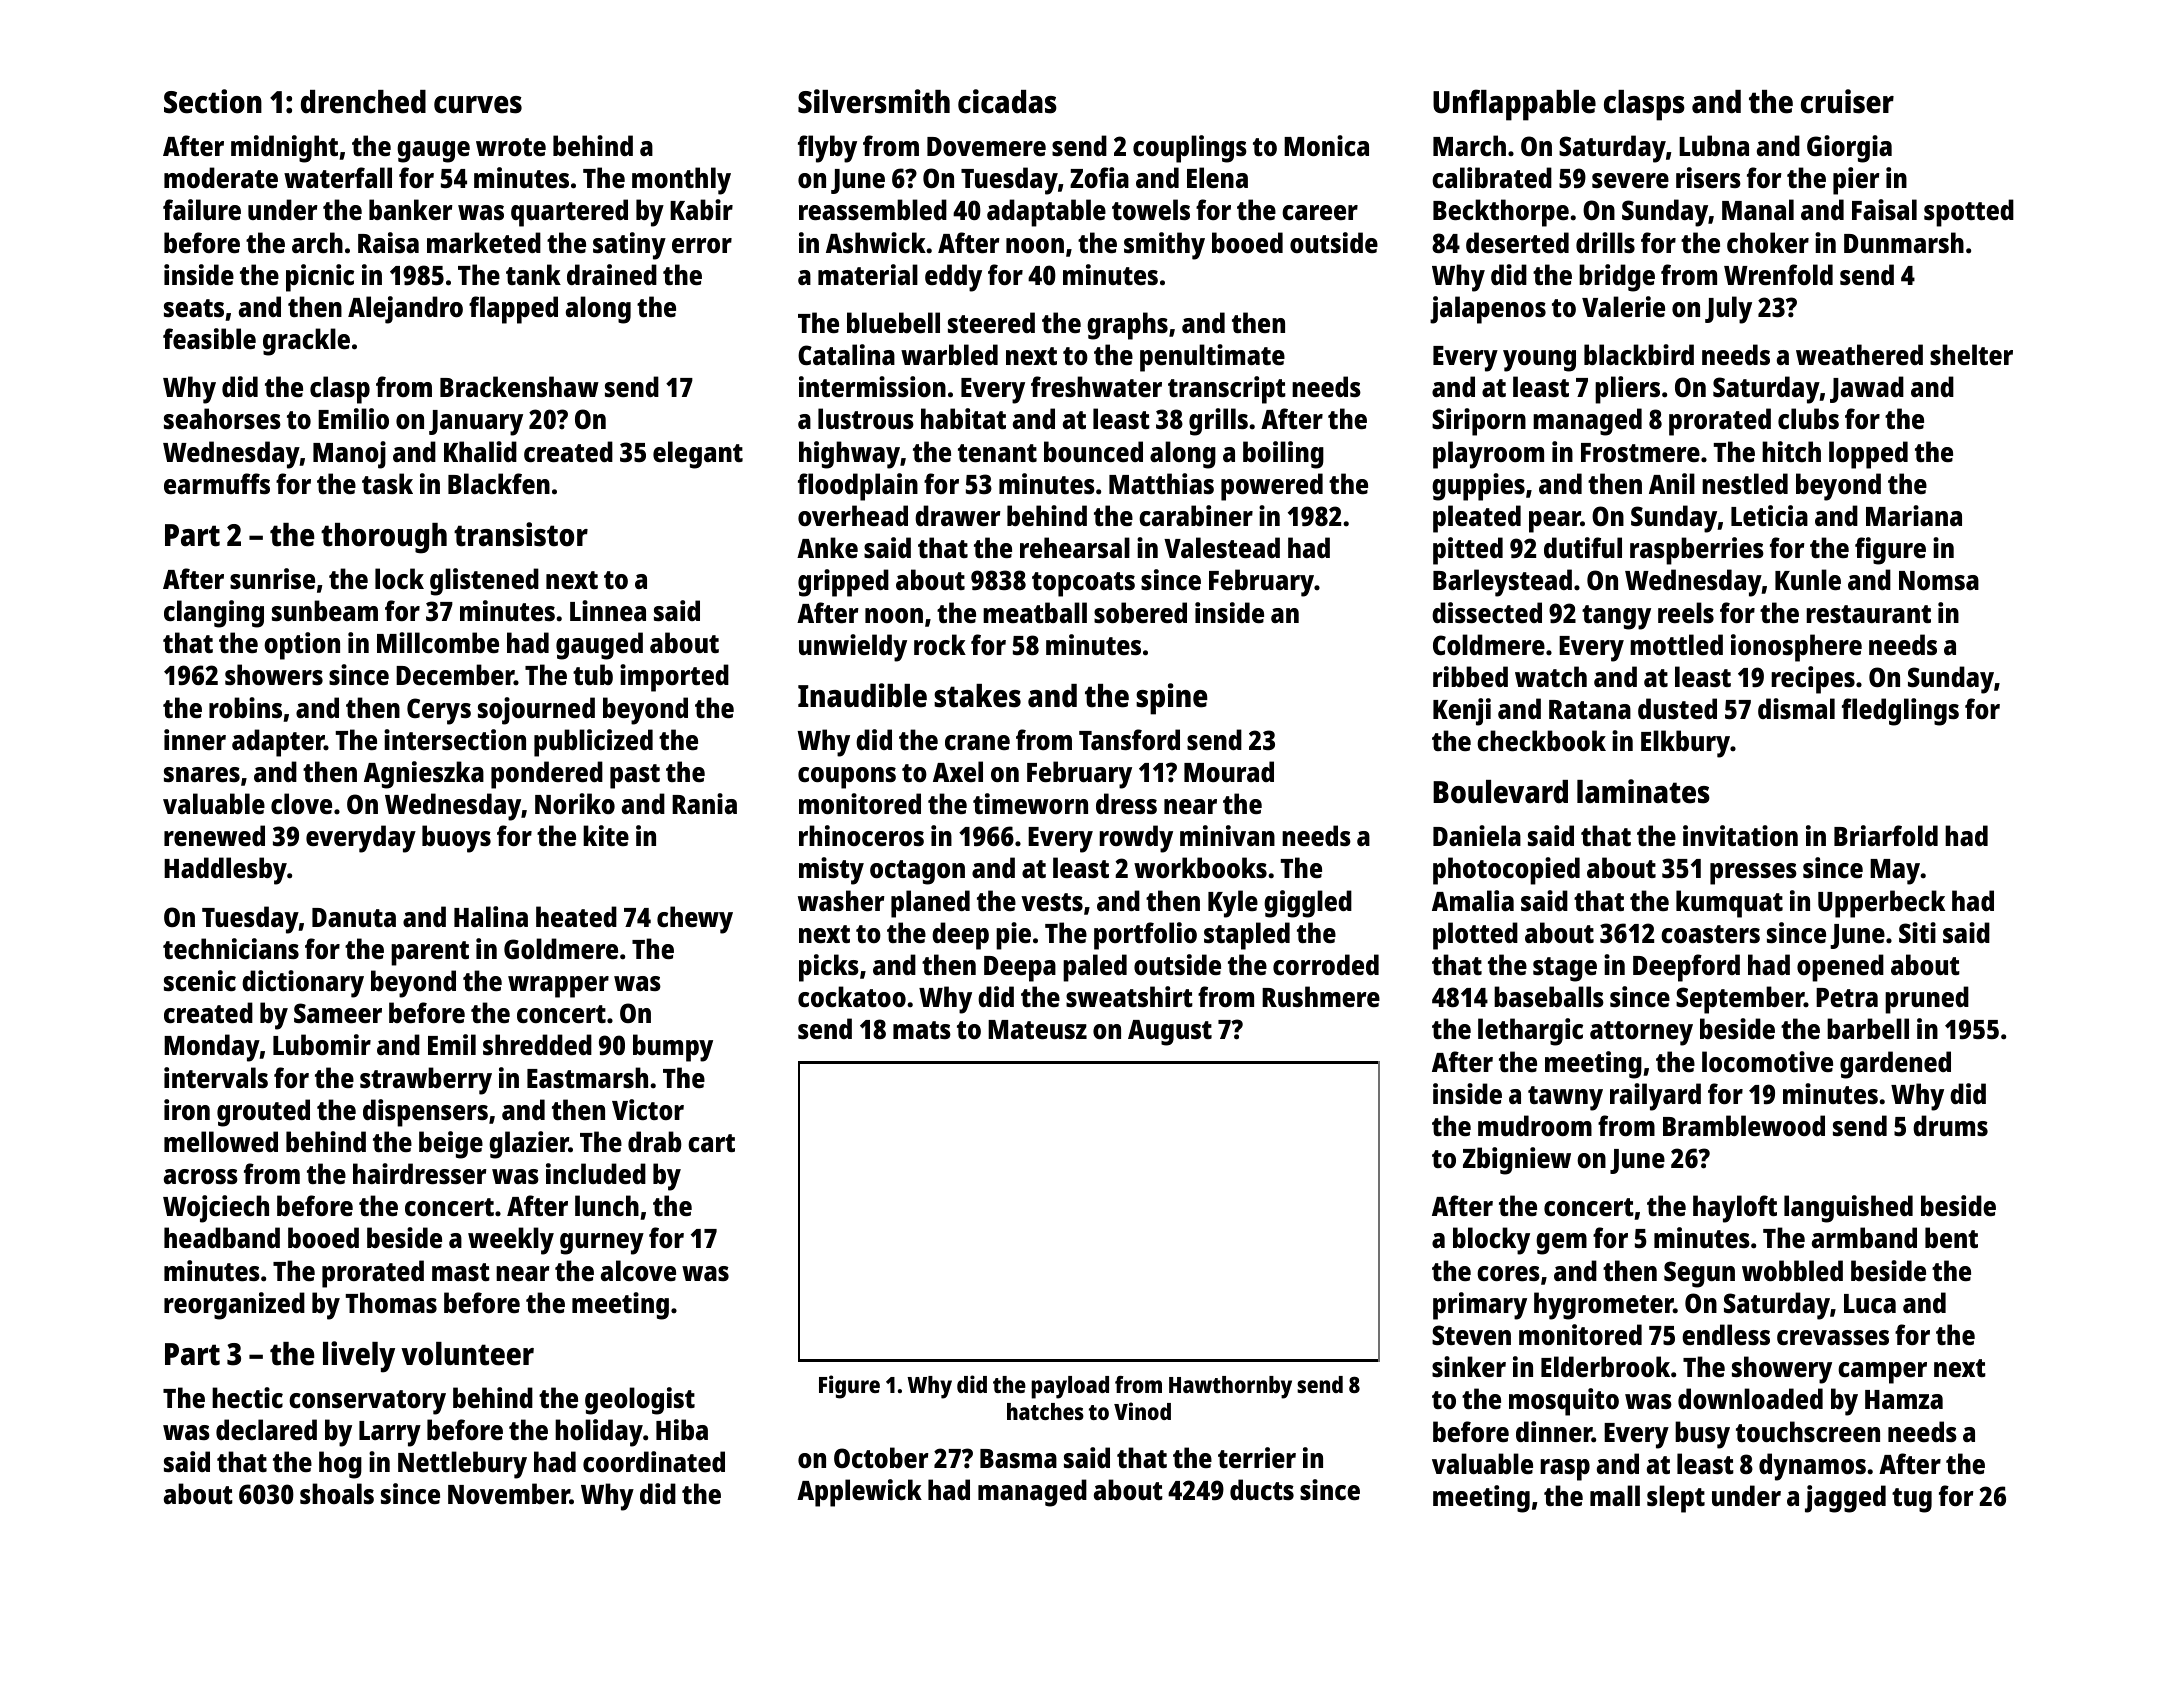  I want to click on Bramblewood, so click(1744, 1126).
